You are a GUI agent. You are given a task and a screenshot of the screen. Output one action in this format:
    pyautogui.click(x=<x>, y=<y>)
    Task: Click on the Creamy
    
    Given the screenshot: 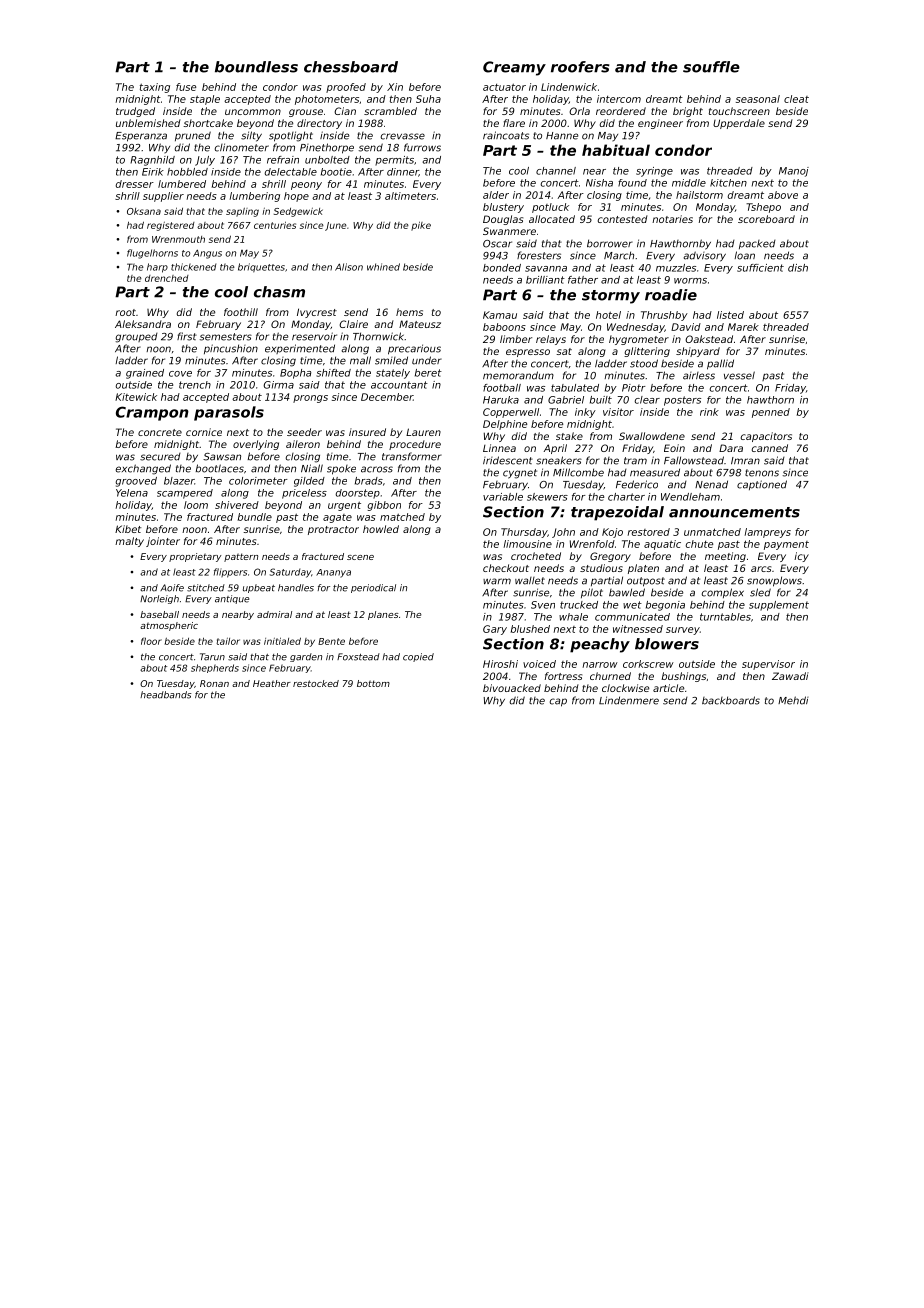 What is the action you would take?
    pyautogui.click(x=514, y=68)
